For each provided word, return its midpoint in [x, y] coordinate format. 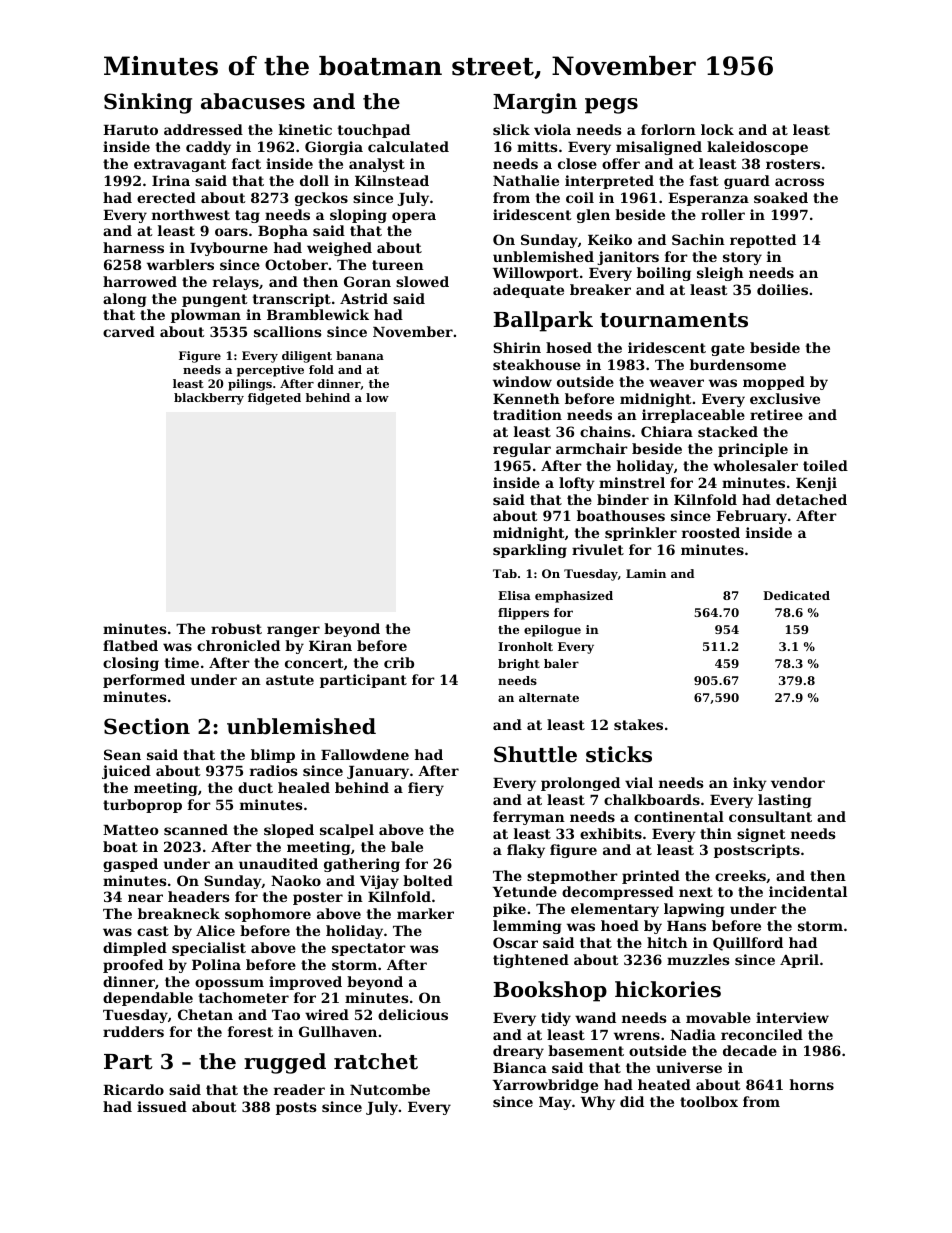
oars [231, 232]
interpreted [609, 182]
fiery [426, 789]
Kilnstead [392, 180]
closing [131, 664]
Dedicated [796, 595]
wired [327, 1014]
